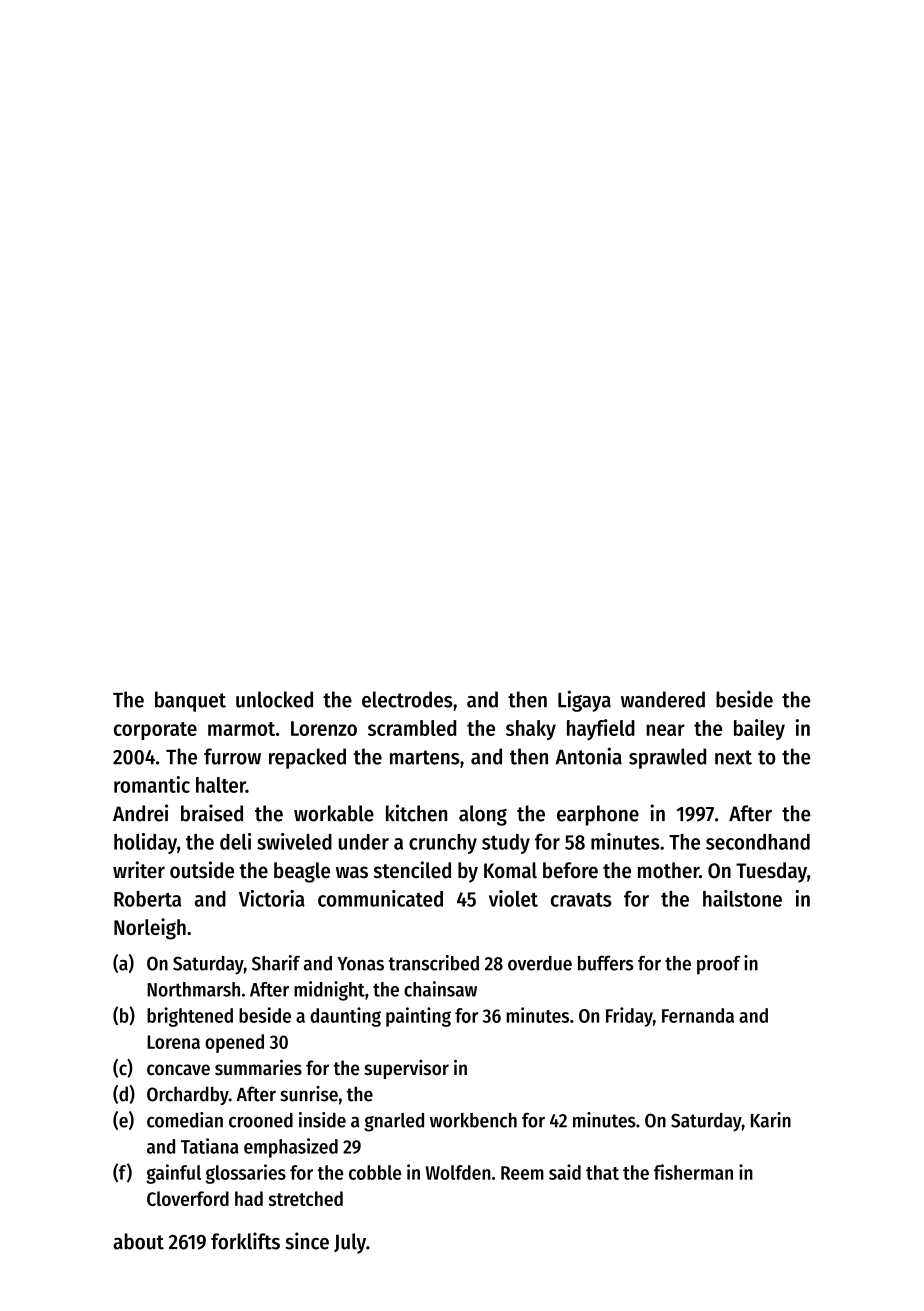  What do you see at coordinates (188, 1095) in the document?
I see `Orchardby` at bounding box center [188, 1095].
